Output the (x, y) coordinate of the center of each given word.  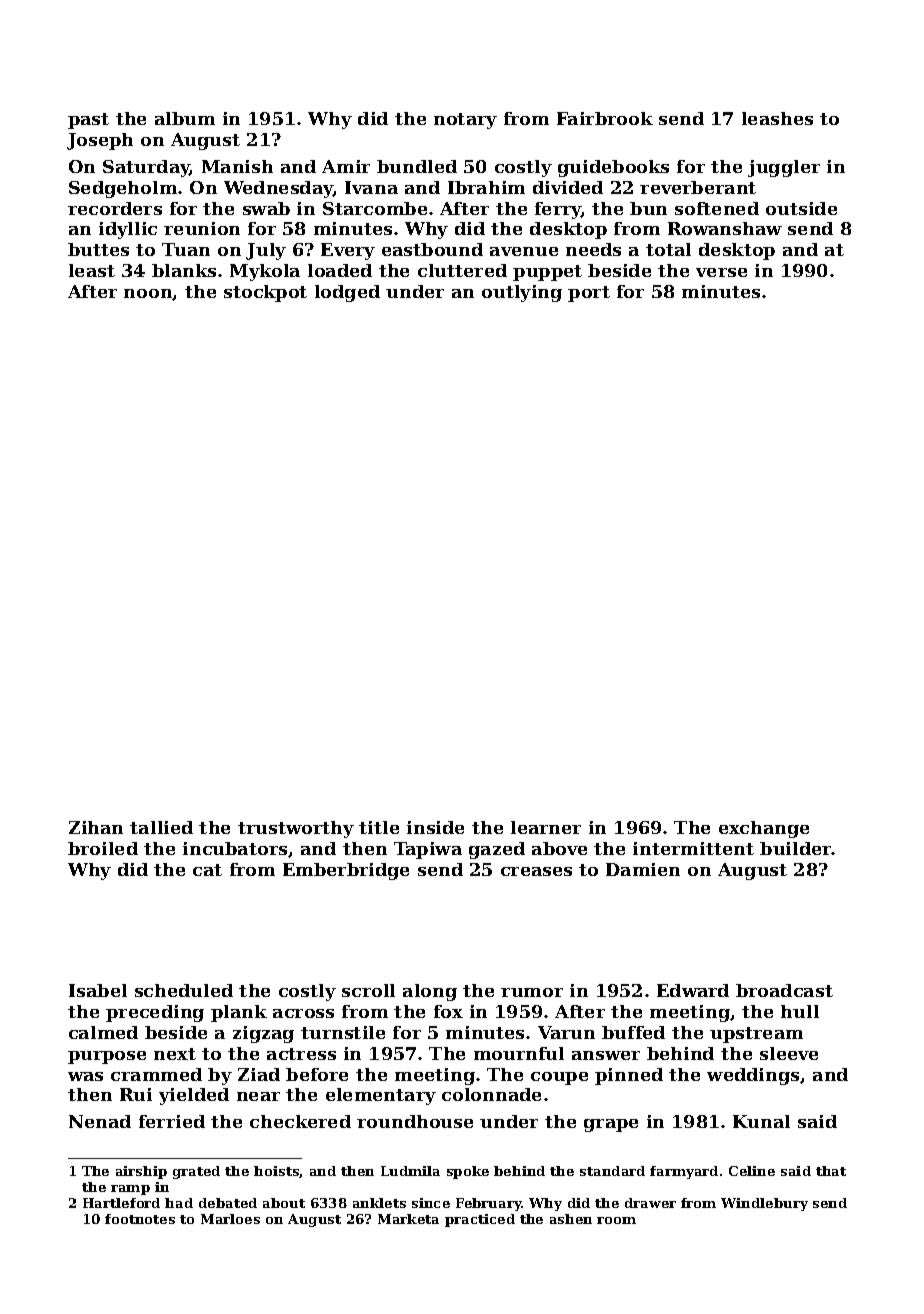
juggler (784, 168)
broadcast (784, 990)
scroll (368, 990)
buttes (98, 249)
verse (721, 272)
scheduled (184, 990)
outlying (522, 293)
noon (148, 294)
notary (465, 121)
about (284, 1203)
